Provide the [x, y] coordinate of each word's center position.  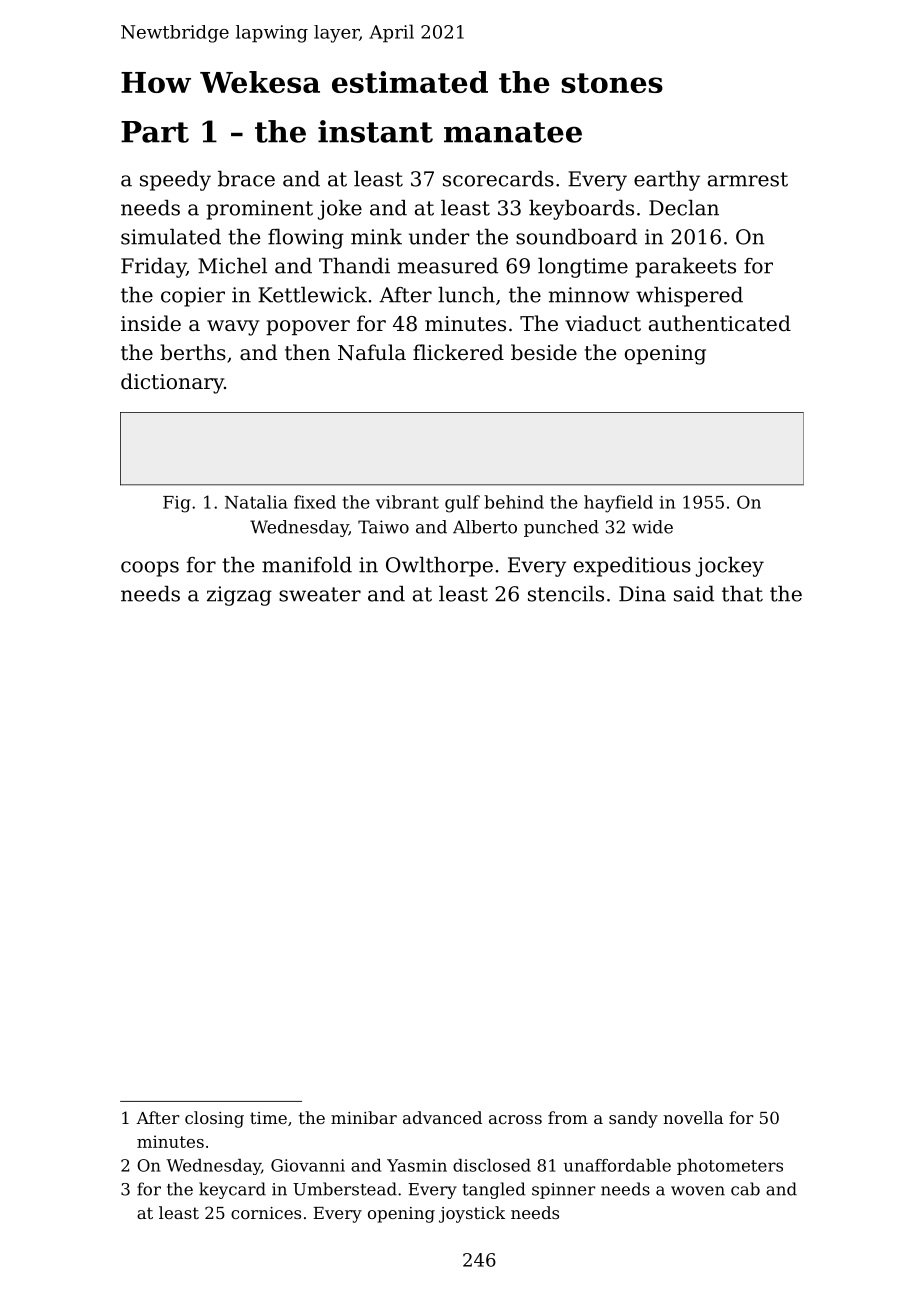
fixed [315, 502]
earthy [667, 181]
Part [155, 132]
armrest [748, 179]
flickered [458, 352]
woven [698, 1191]
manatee [513, 132]
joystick [472, 1214]
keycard [232, 1190]
